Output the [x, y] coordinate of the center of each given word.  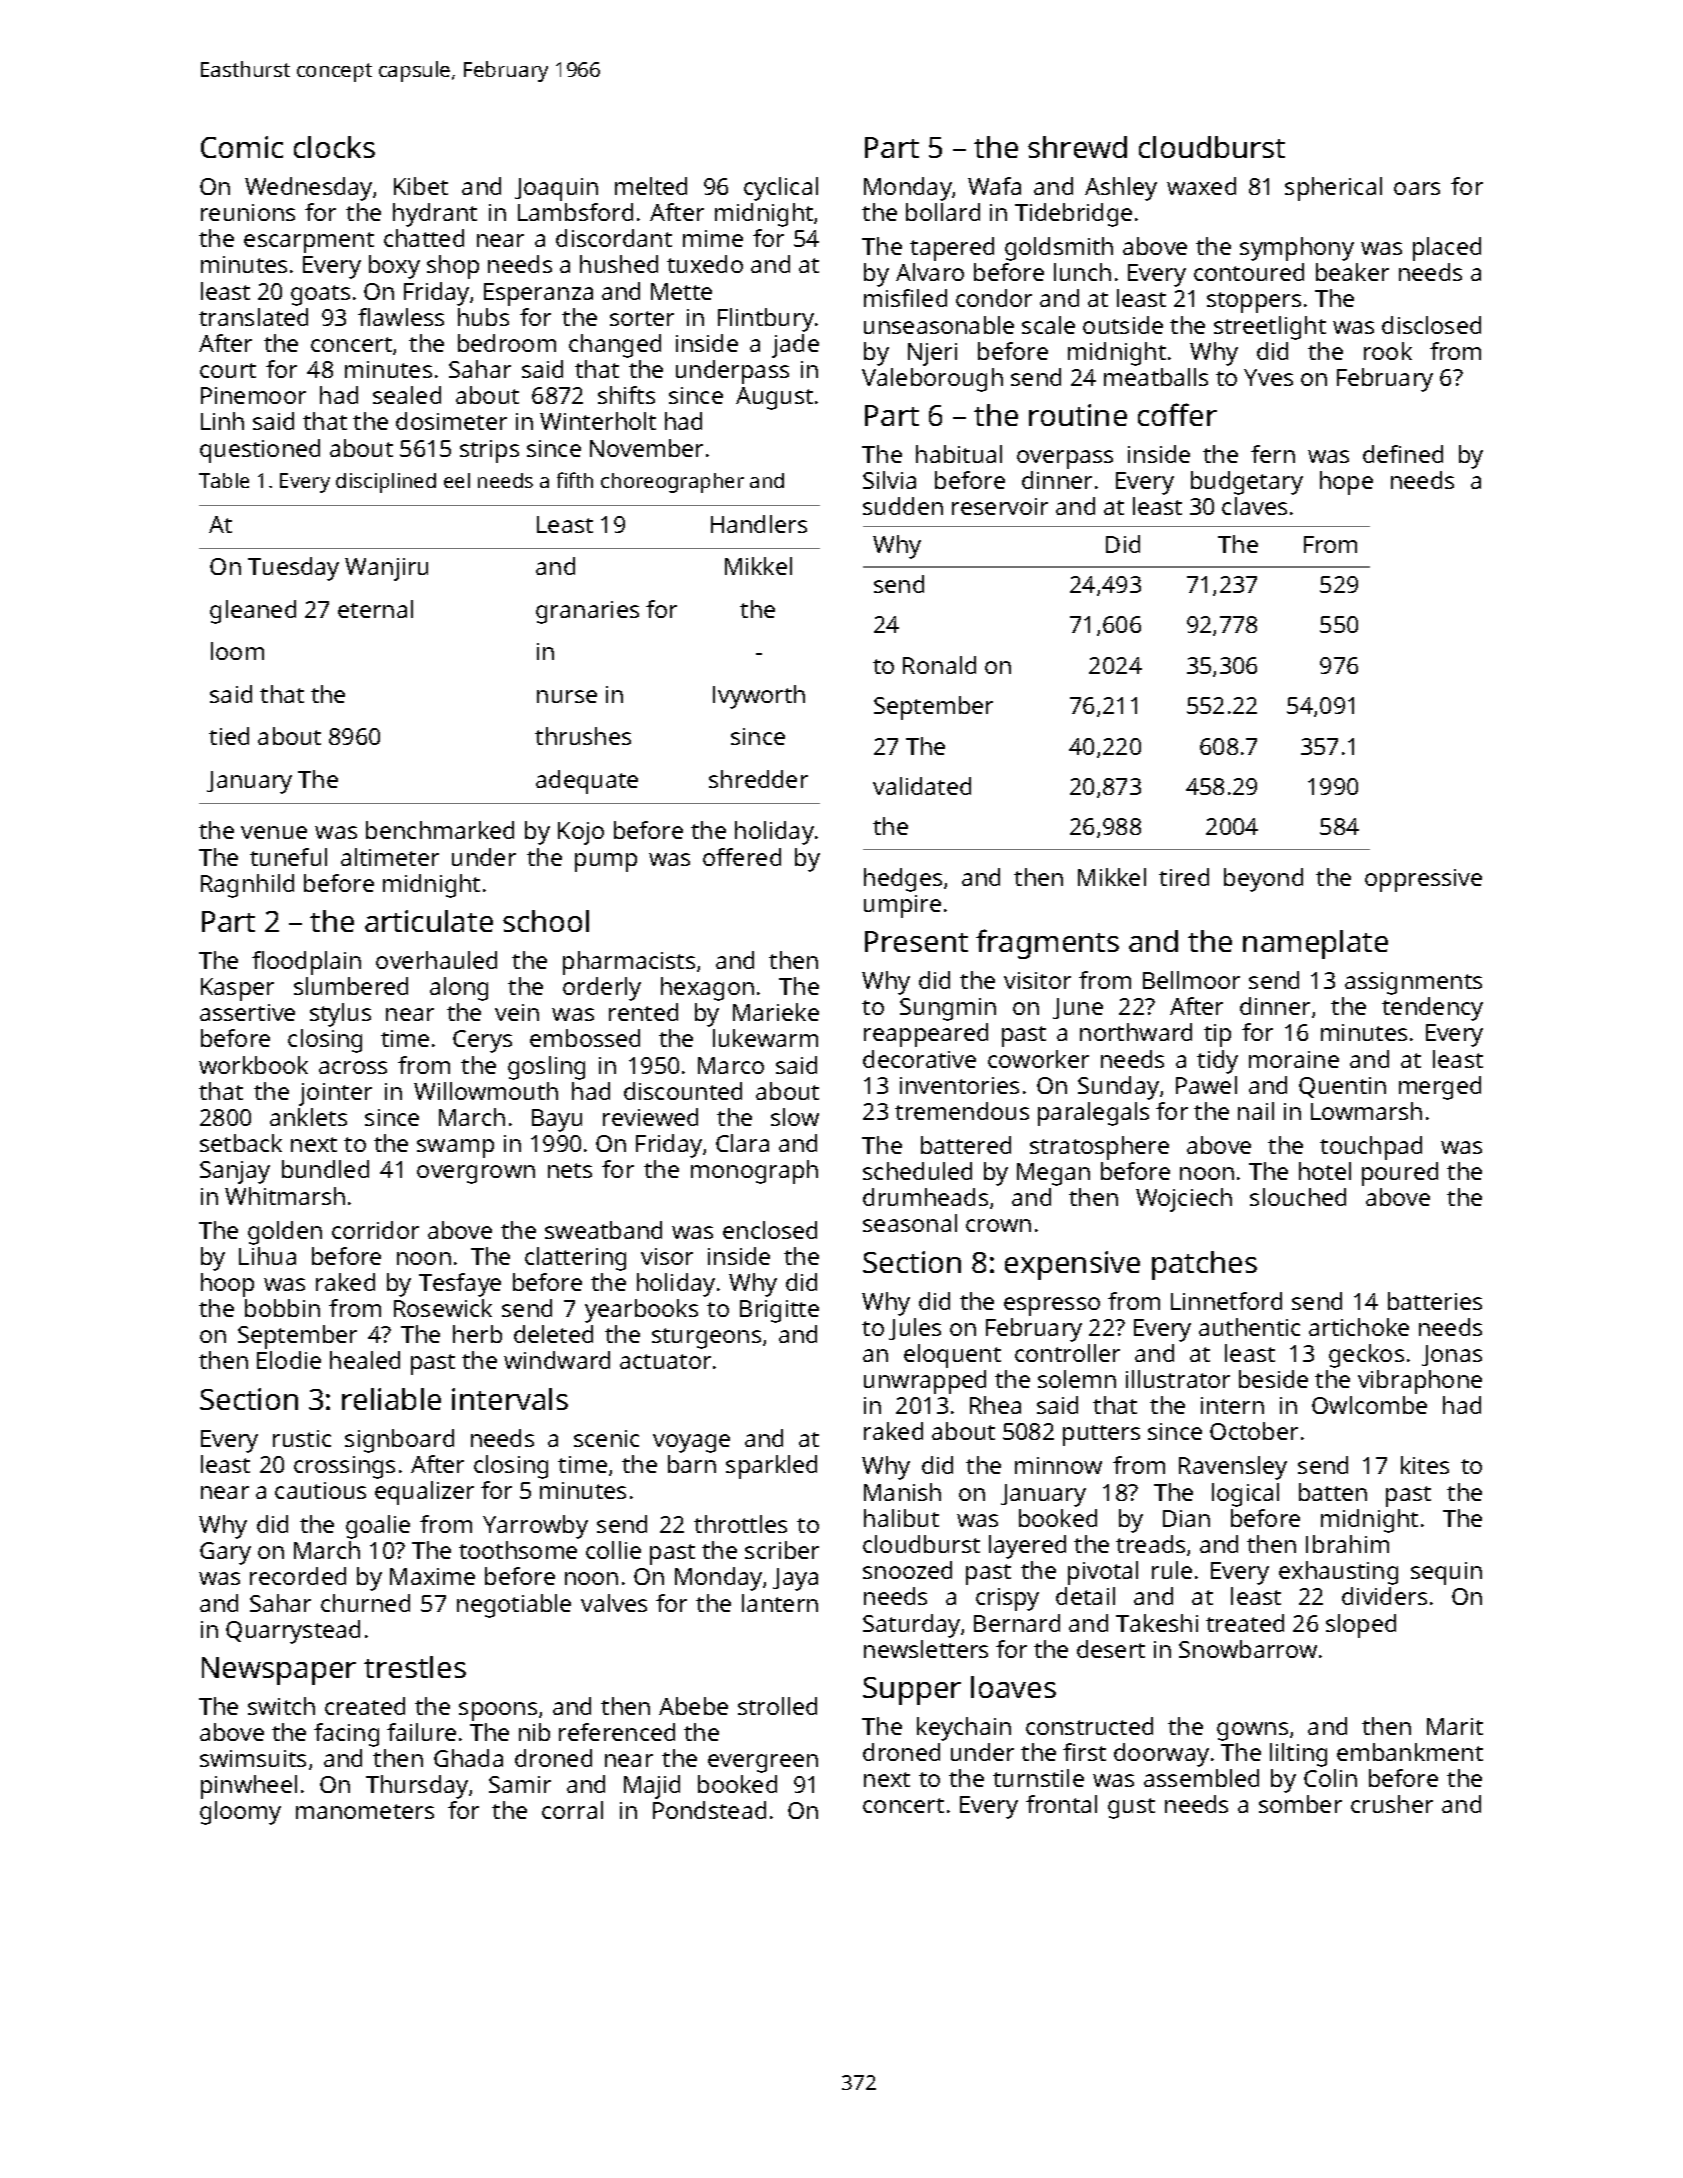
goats [320, 295]
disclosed [1431, 325]
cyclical [781, 189]
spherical [1333, 189]
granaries [587, 612]
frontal [1061, 1804]
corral [572, 1810]
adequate [587, 782]
